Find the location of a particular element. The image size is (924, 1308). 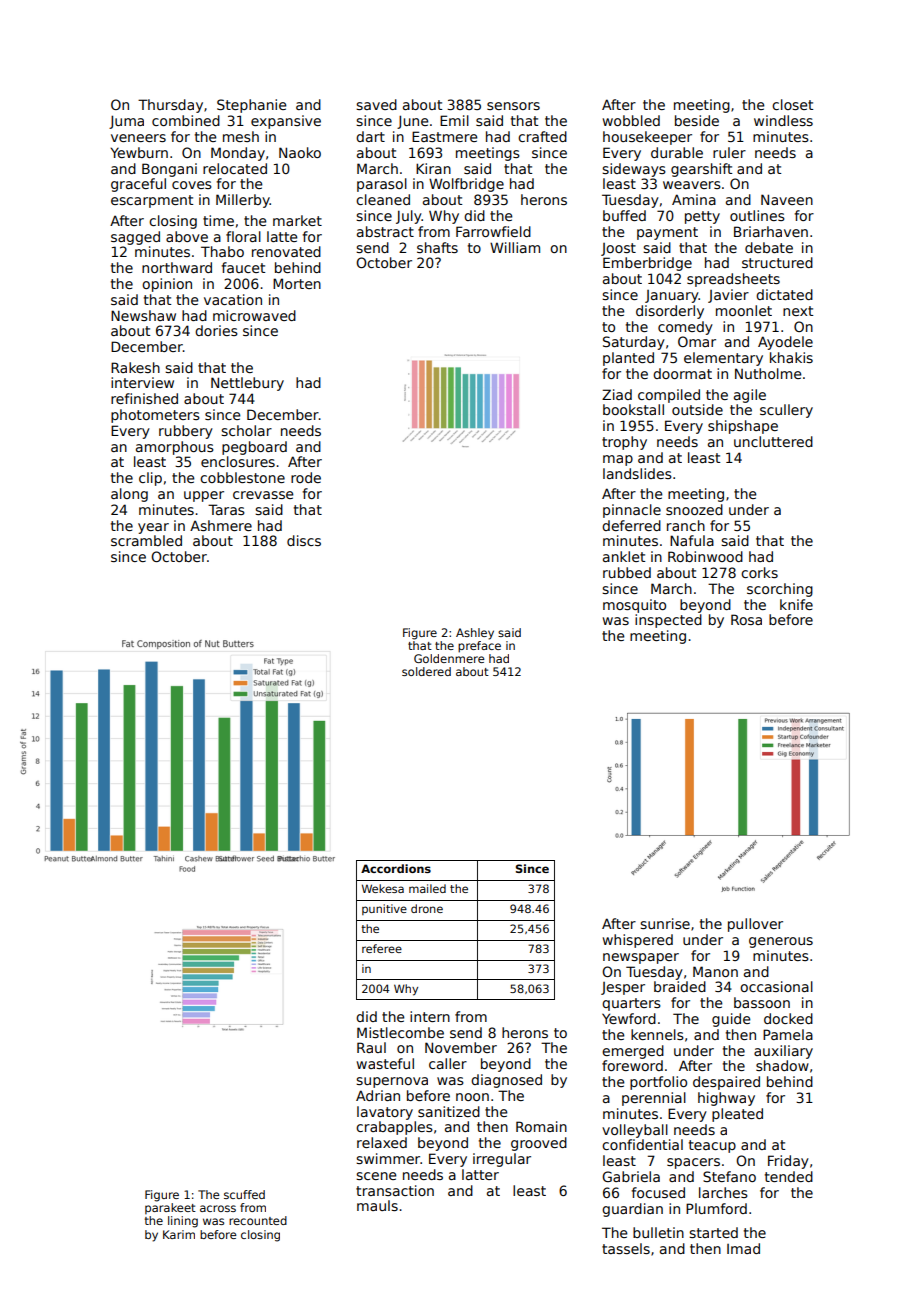

Stephanie is located at coordinates (251, 106).
